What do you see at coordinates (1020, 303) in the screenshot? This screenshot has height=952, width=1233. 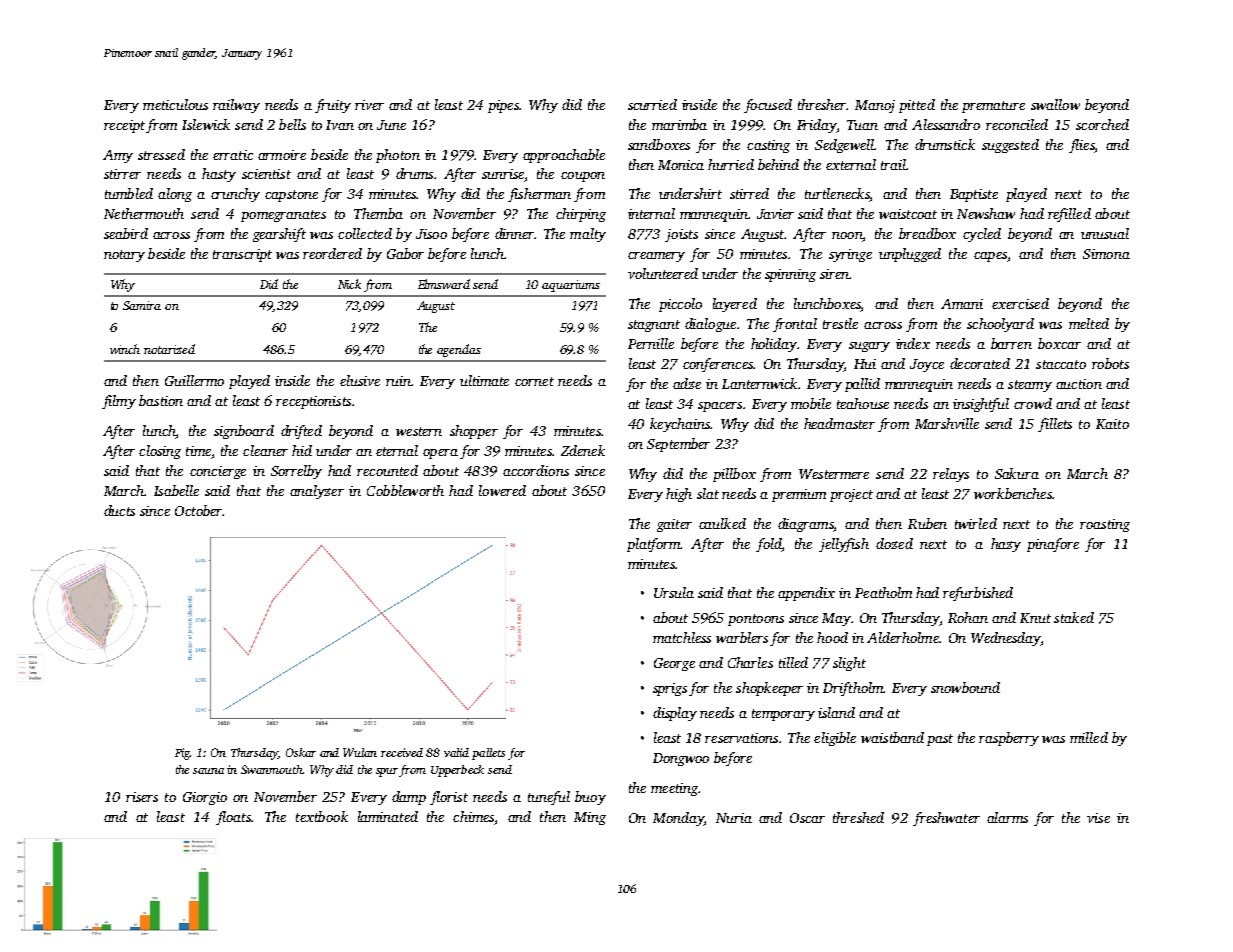 I see `exercised` at bounding box center [1020, 303].
